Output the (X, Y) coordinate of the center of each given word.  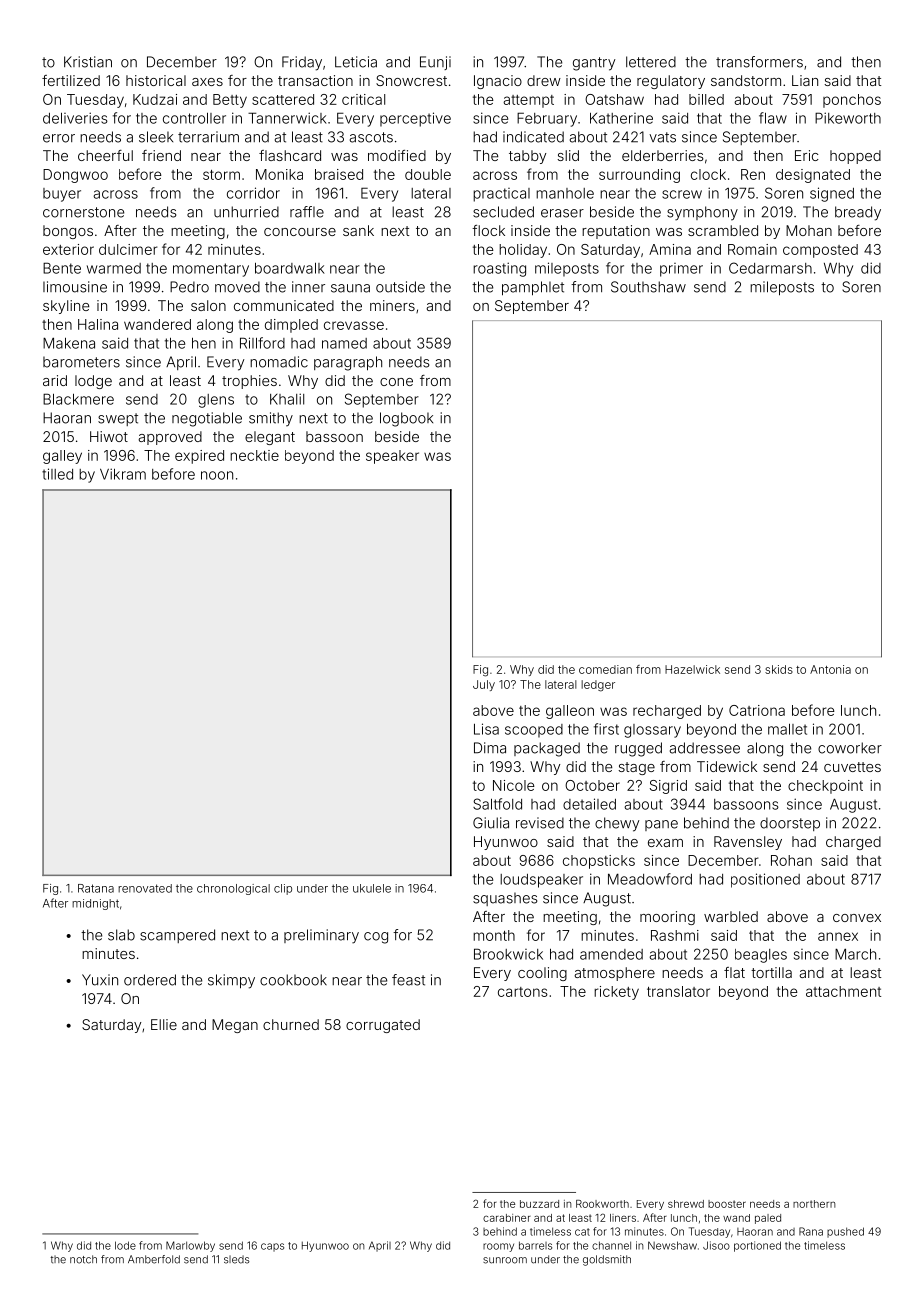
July (484, 685)
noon (217, 475)
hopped (855, 157)
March (855, 954)
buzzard (539, 1204)
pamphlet (533, 288)
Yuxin (100, 980)
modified (397, 155)
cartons (523, 992)
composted (820, 251)
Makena (69, 343)
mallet (787, 729)
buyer (62, 195)
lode (125, 1245)
